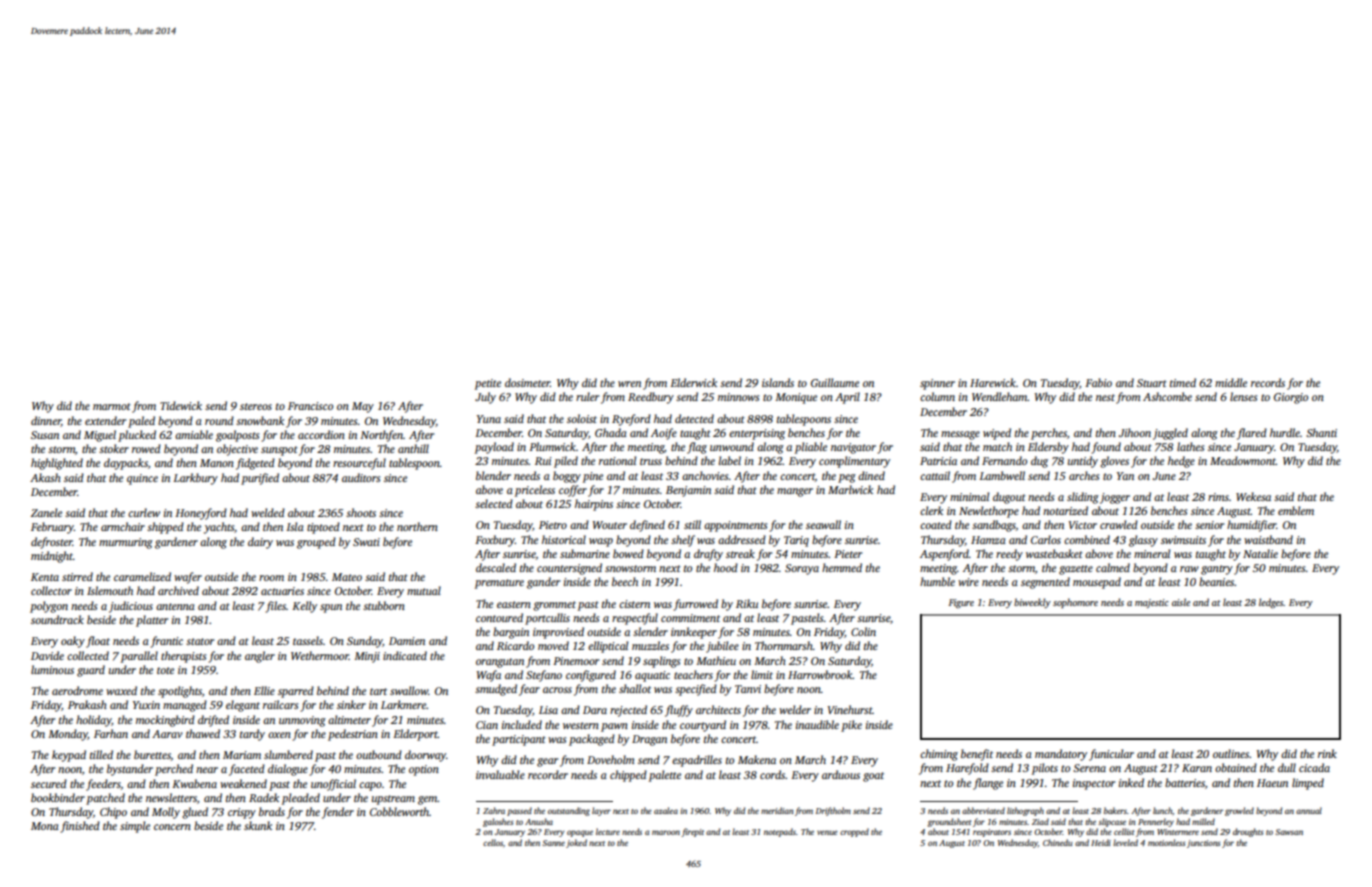 The height and width of the page is (887, 1372). I want to click on cropped, so click(854, 832).
